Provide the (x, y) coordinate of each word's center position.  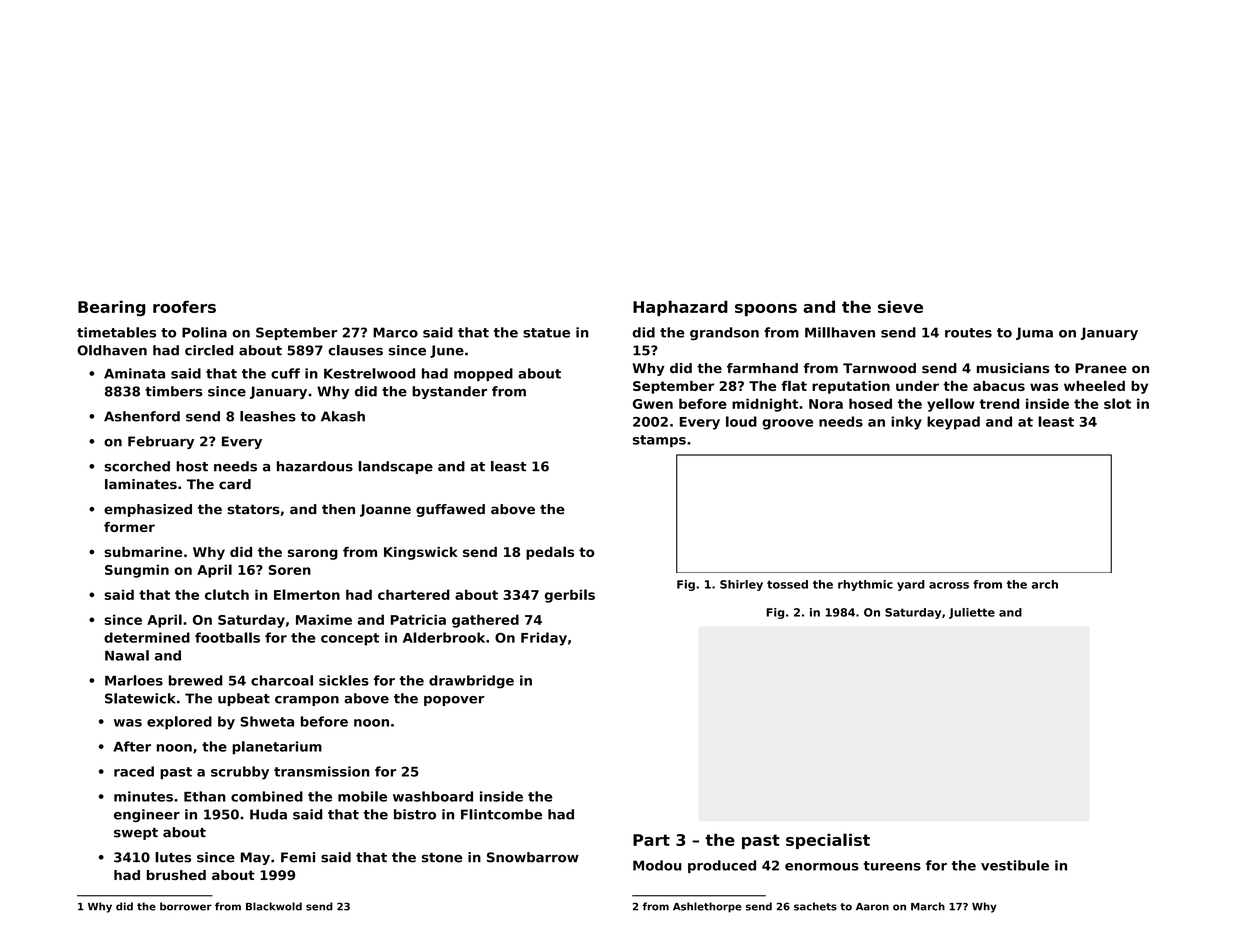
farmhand (762, 368)
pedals (550, 553)
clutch (227, 594)
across (949, 585)
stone (442, 858)
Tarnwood (879, 368)
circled (209, 350)
